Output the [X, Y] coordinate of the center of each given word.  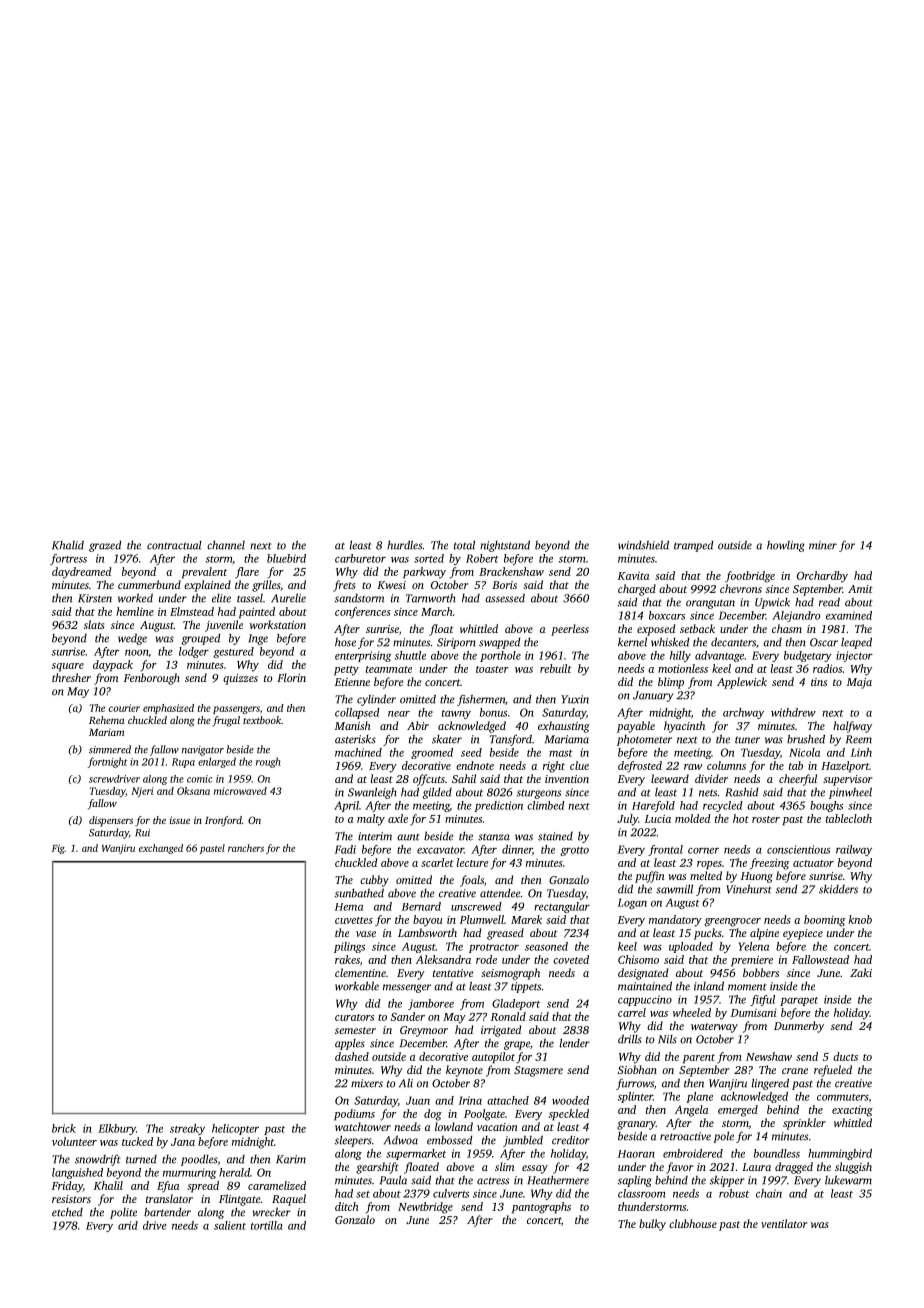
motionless [683, 668]
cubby [374, 881]
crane [795, 1071]
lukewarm [848, 1180]
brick [64, 1128]
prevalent [204, 573]
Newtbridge [425, 1208]
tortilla [267, 1225]
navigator [203, 751]
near [399, 714]
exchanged [161, 849]
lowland [454, 1126]
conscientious [798, 849]
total [464, 545]
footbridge [750, 577]
